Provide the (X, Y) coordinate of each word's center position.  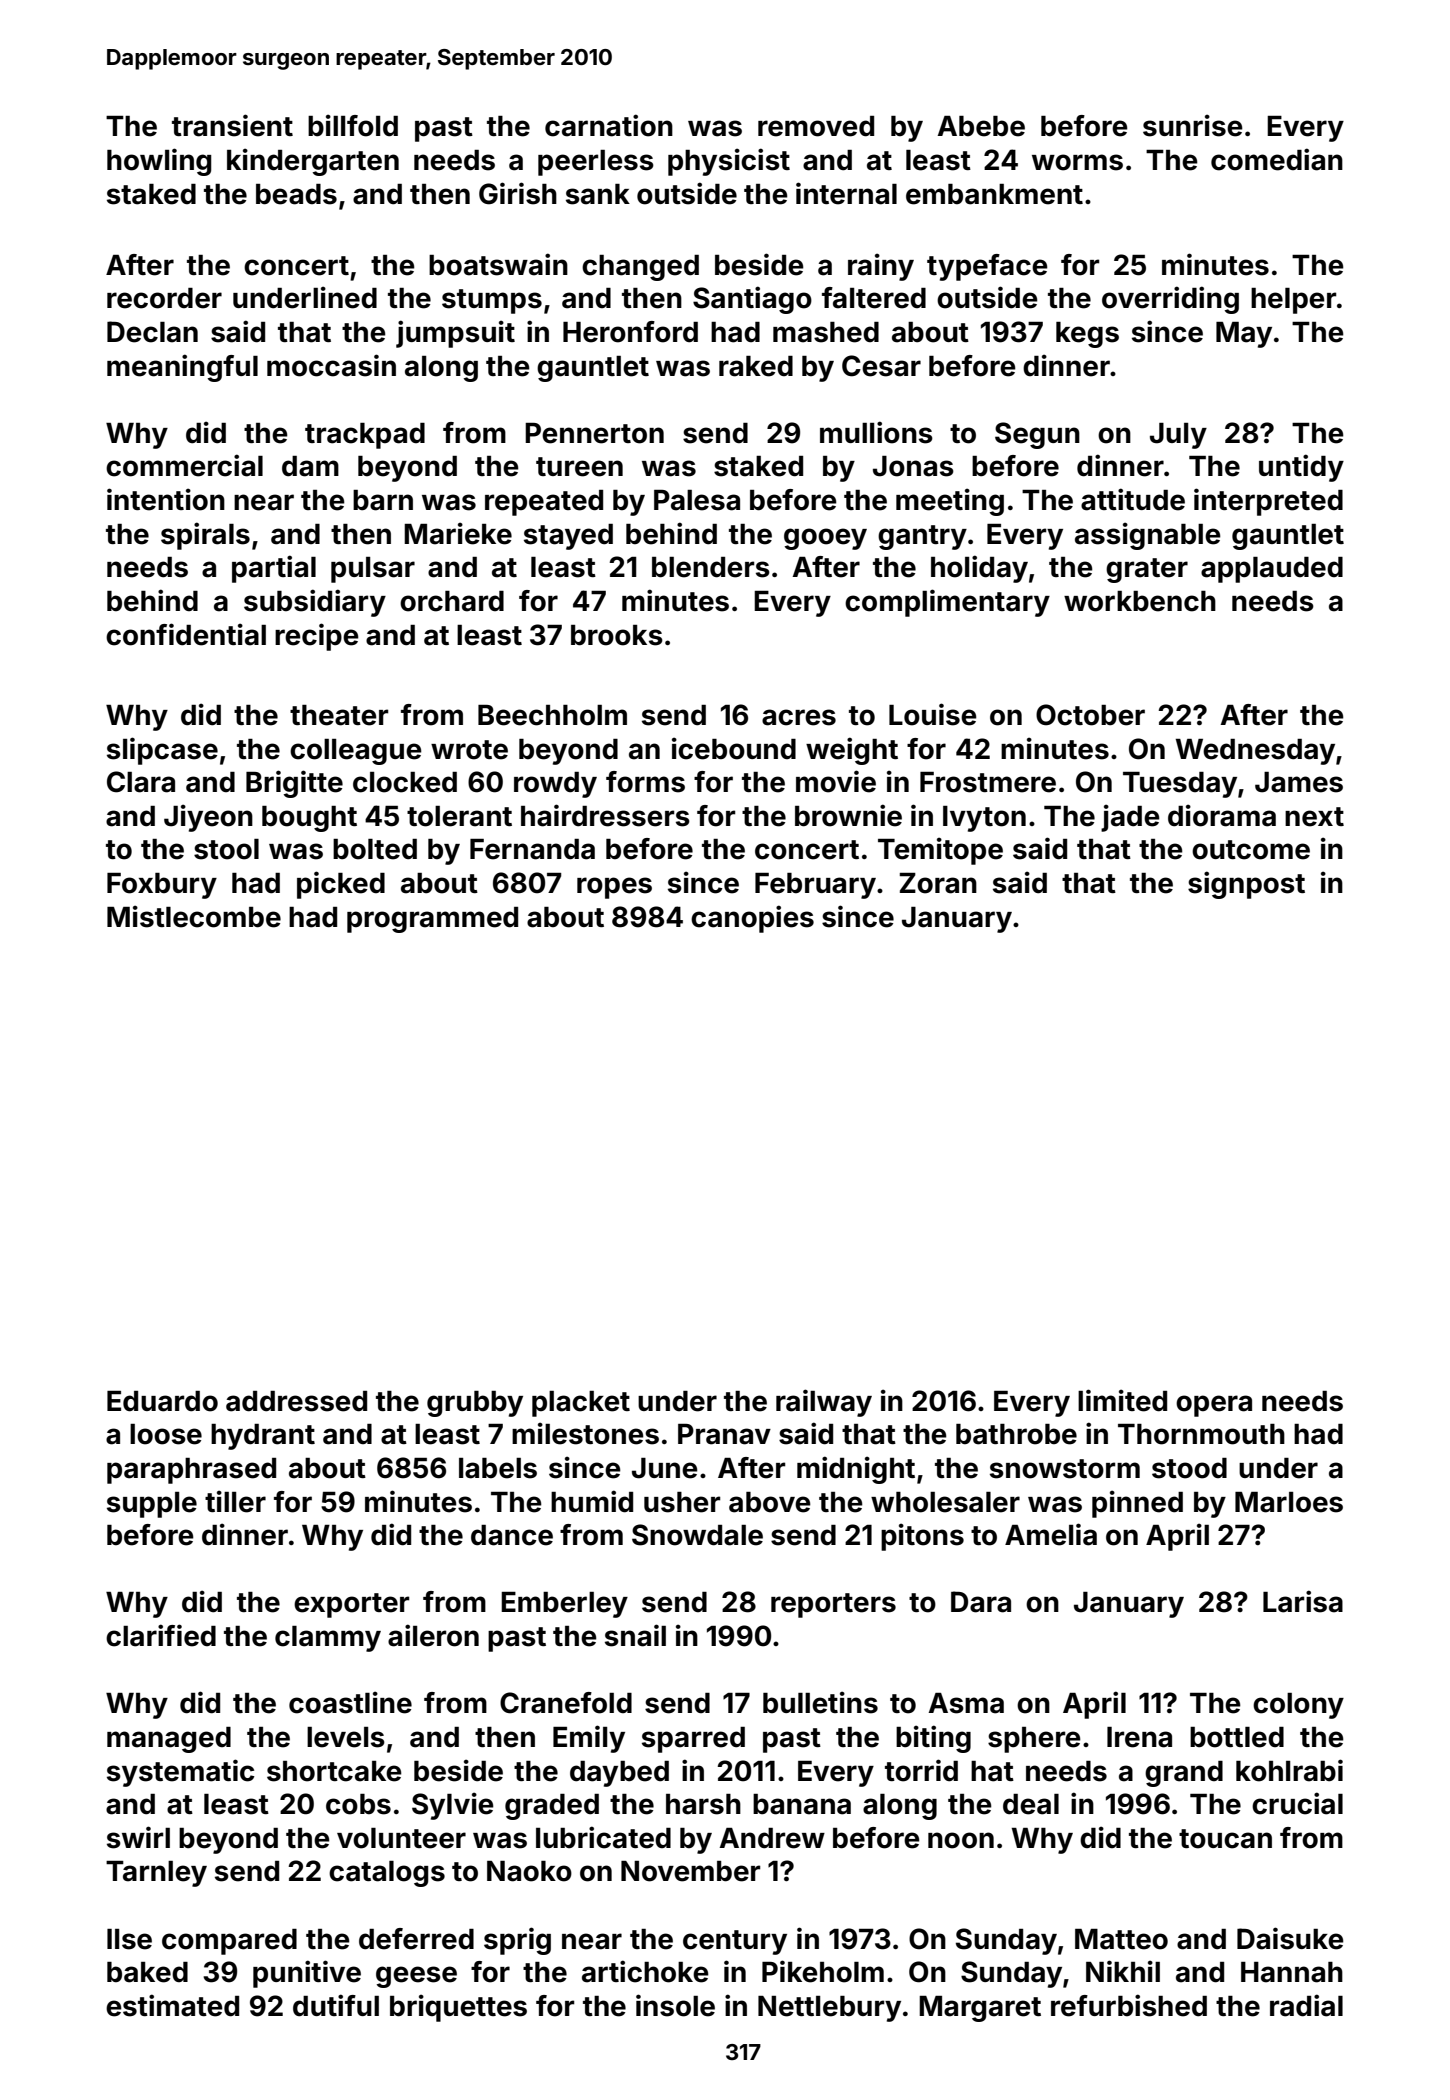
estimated (172, 2005)
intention (166, 499)
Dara (981, 1602)
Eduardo (162, 1401)
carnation (609, 125)
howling (159, 162)
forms (645, 782)
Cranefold (566, 1703)
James (1299, 782)
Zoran (938, 883)
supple (152, 1505)
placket (581, 1404)
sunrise (1193, 125)
